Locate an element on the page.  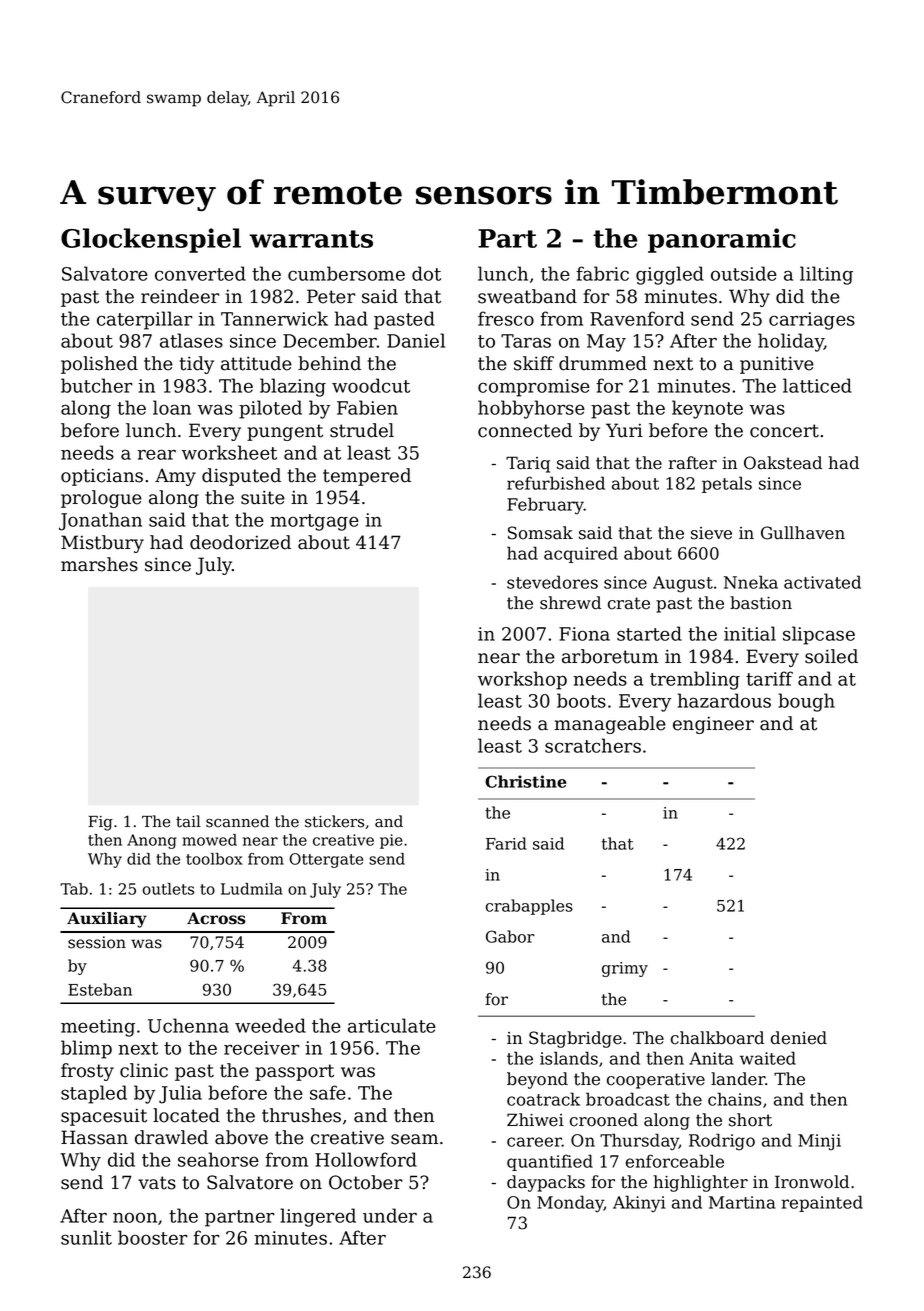
Amy is located at coordinates (175, 477).
